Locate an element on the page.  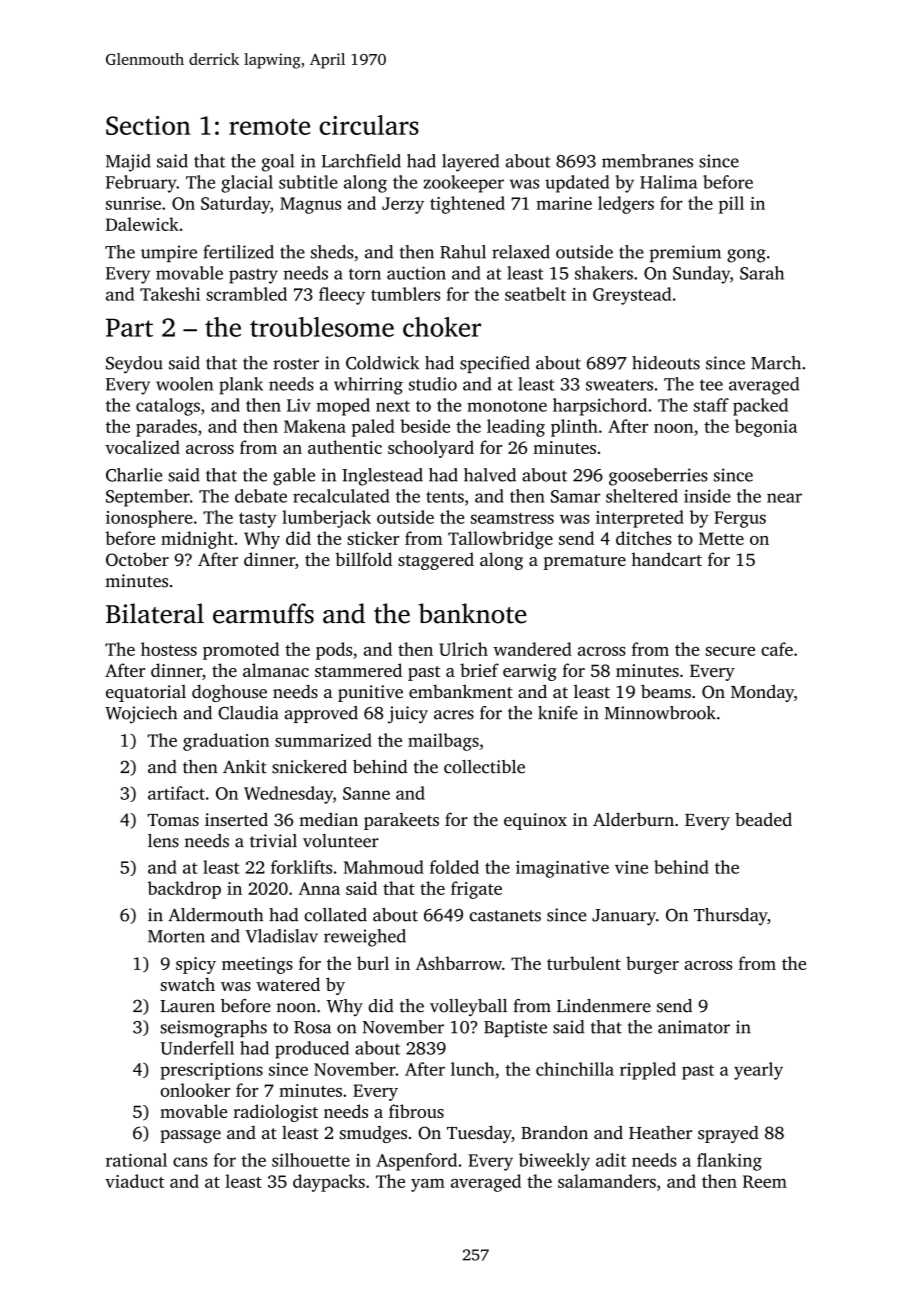
Morten is located at coordinates (176, 936).
